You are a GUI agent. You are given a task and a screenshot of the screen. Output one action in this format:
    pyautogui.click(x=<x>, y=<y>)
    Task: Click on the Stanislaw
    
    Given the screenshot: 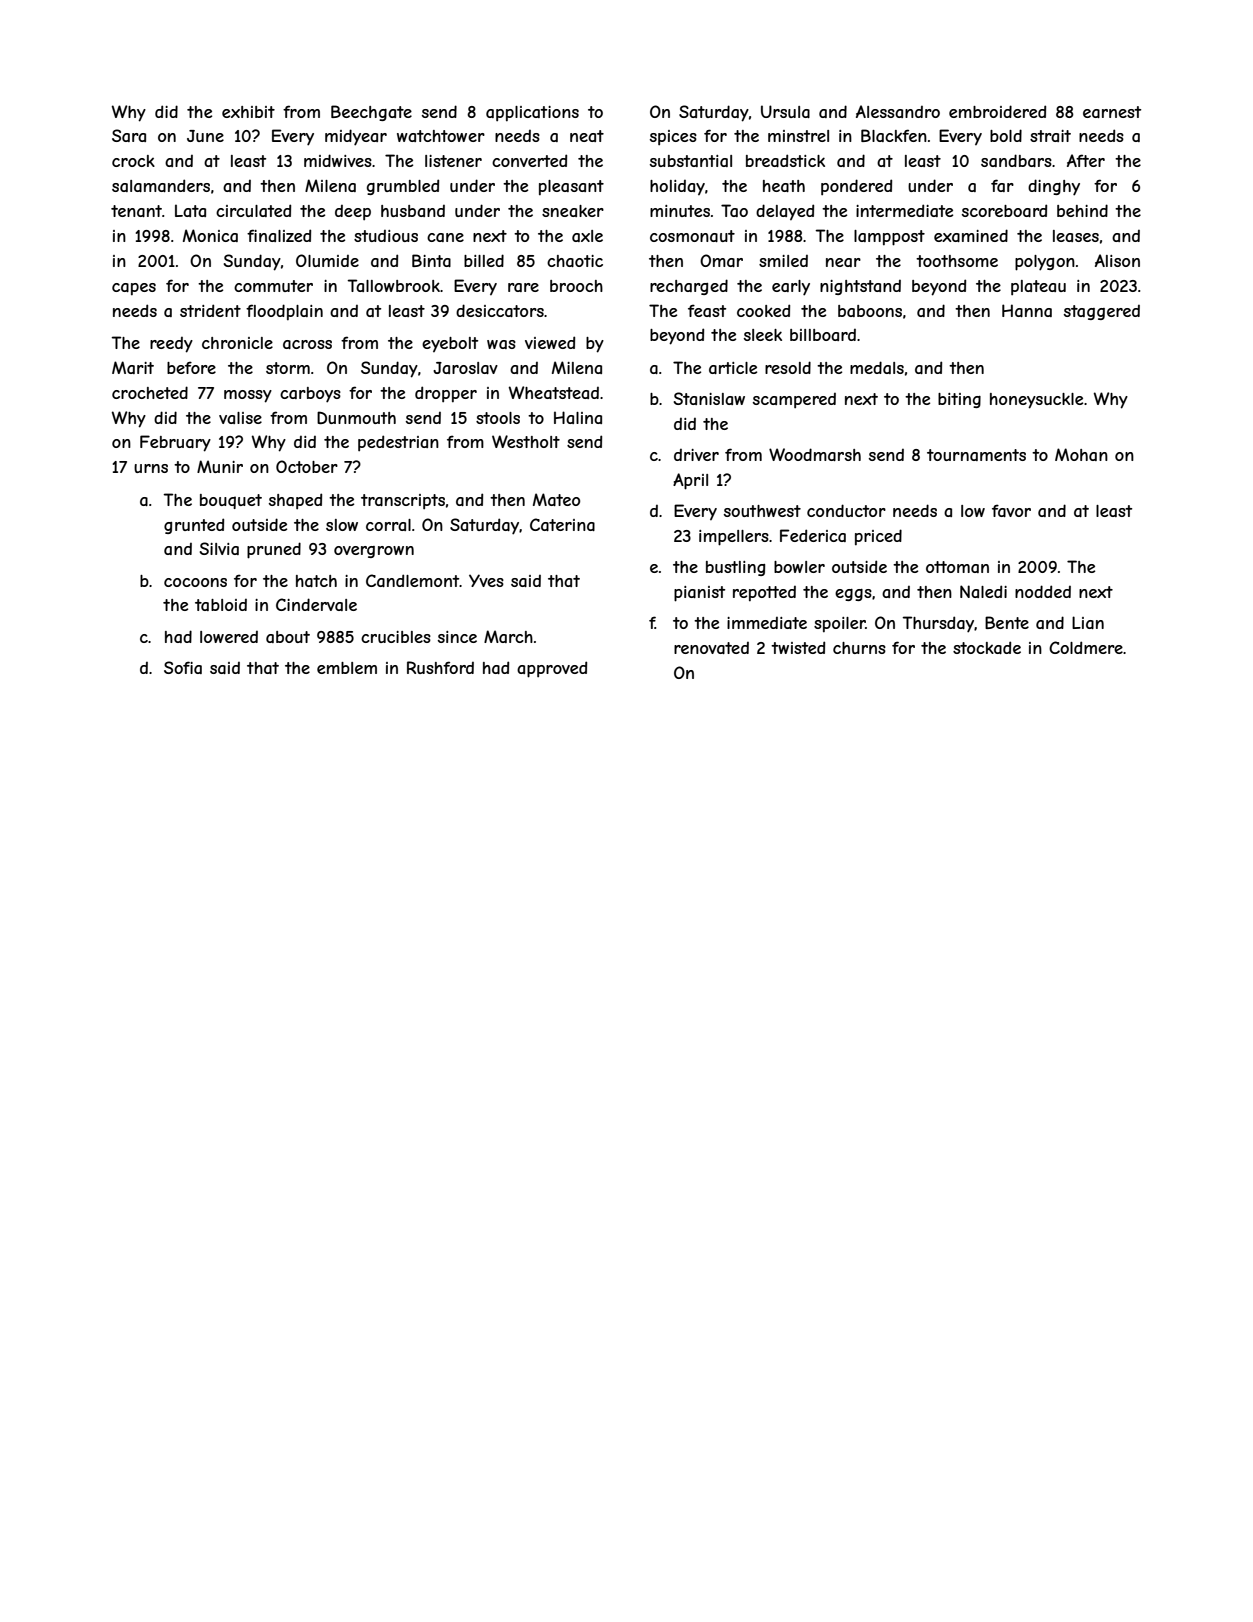 What is the action you would take?
    pyautogui.click(x=709, y=398)
